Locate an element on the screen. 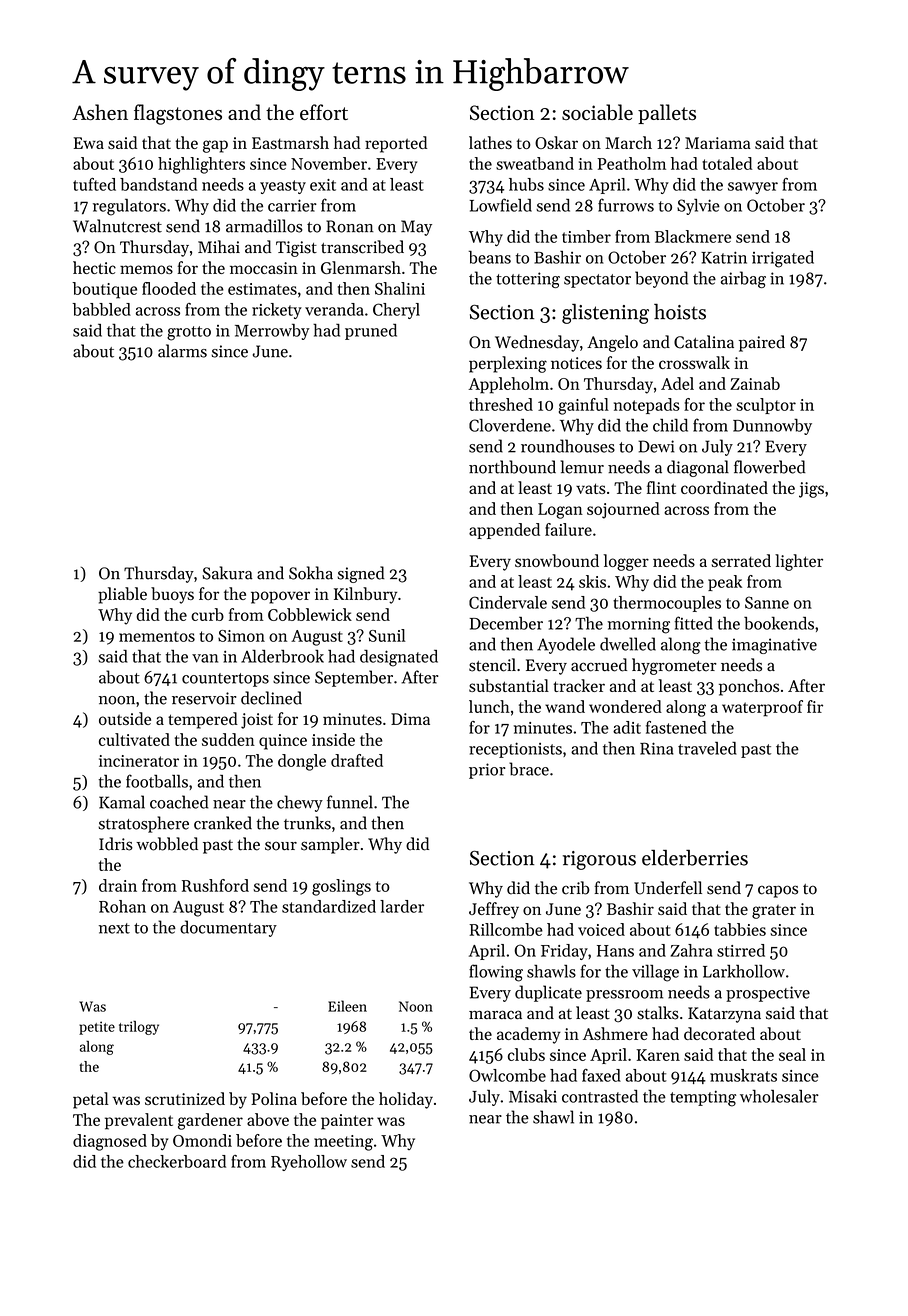 The image size is (908, 1316). sawyer is located at coordinates (753, 188).
